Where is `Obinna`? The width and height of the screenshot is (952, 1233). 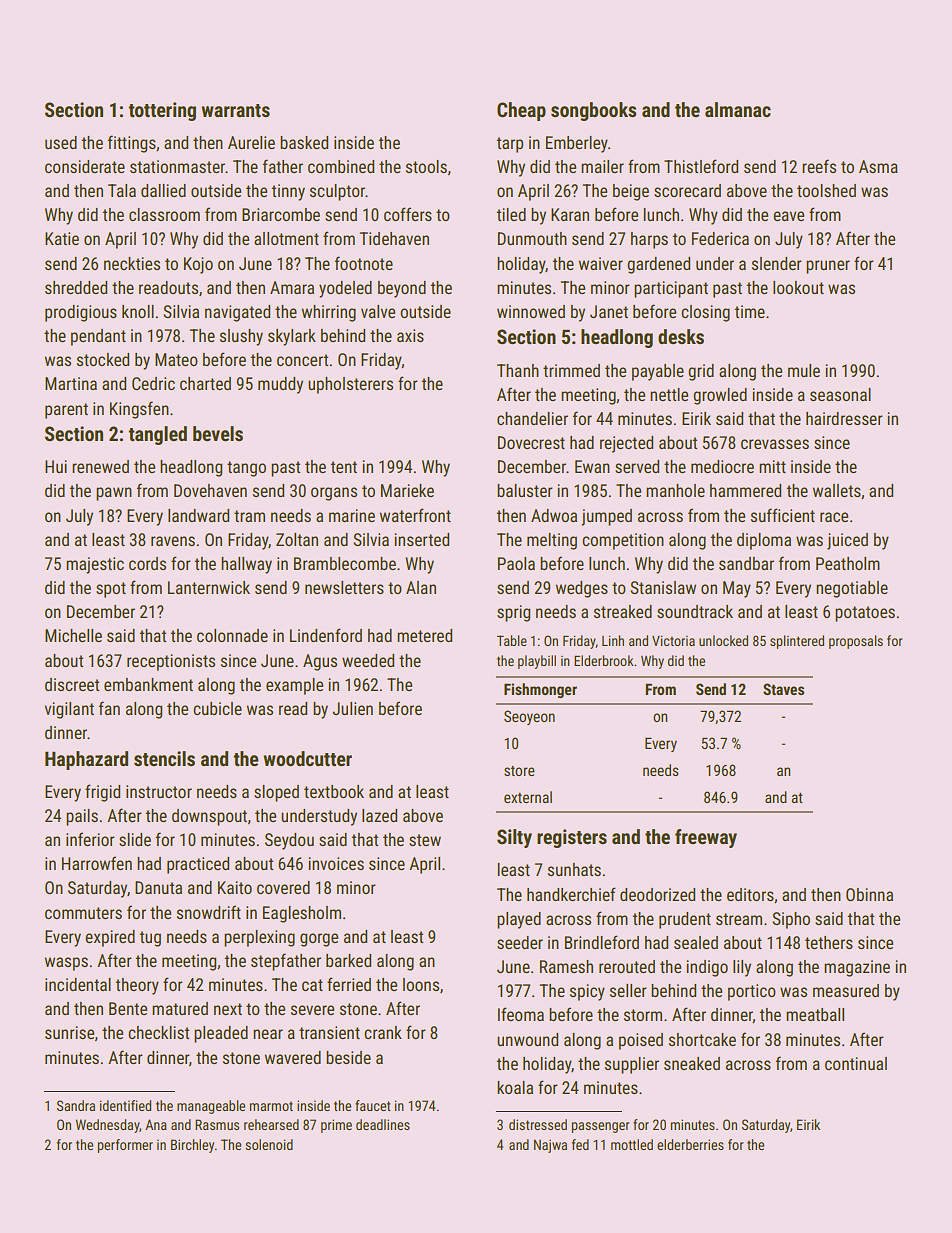
Obinna is located at coordinates (869, 894).
